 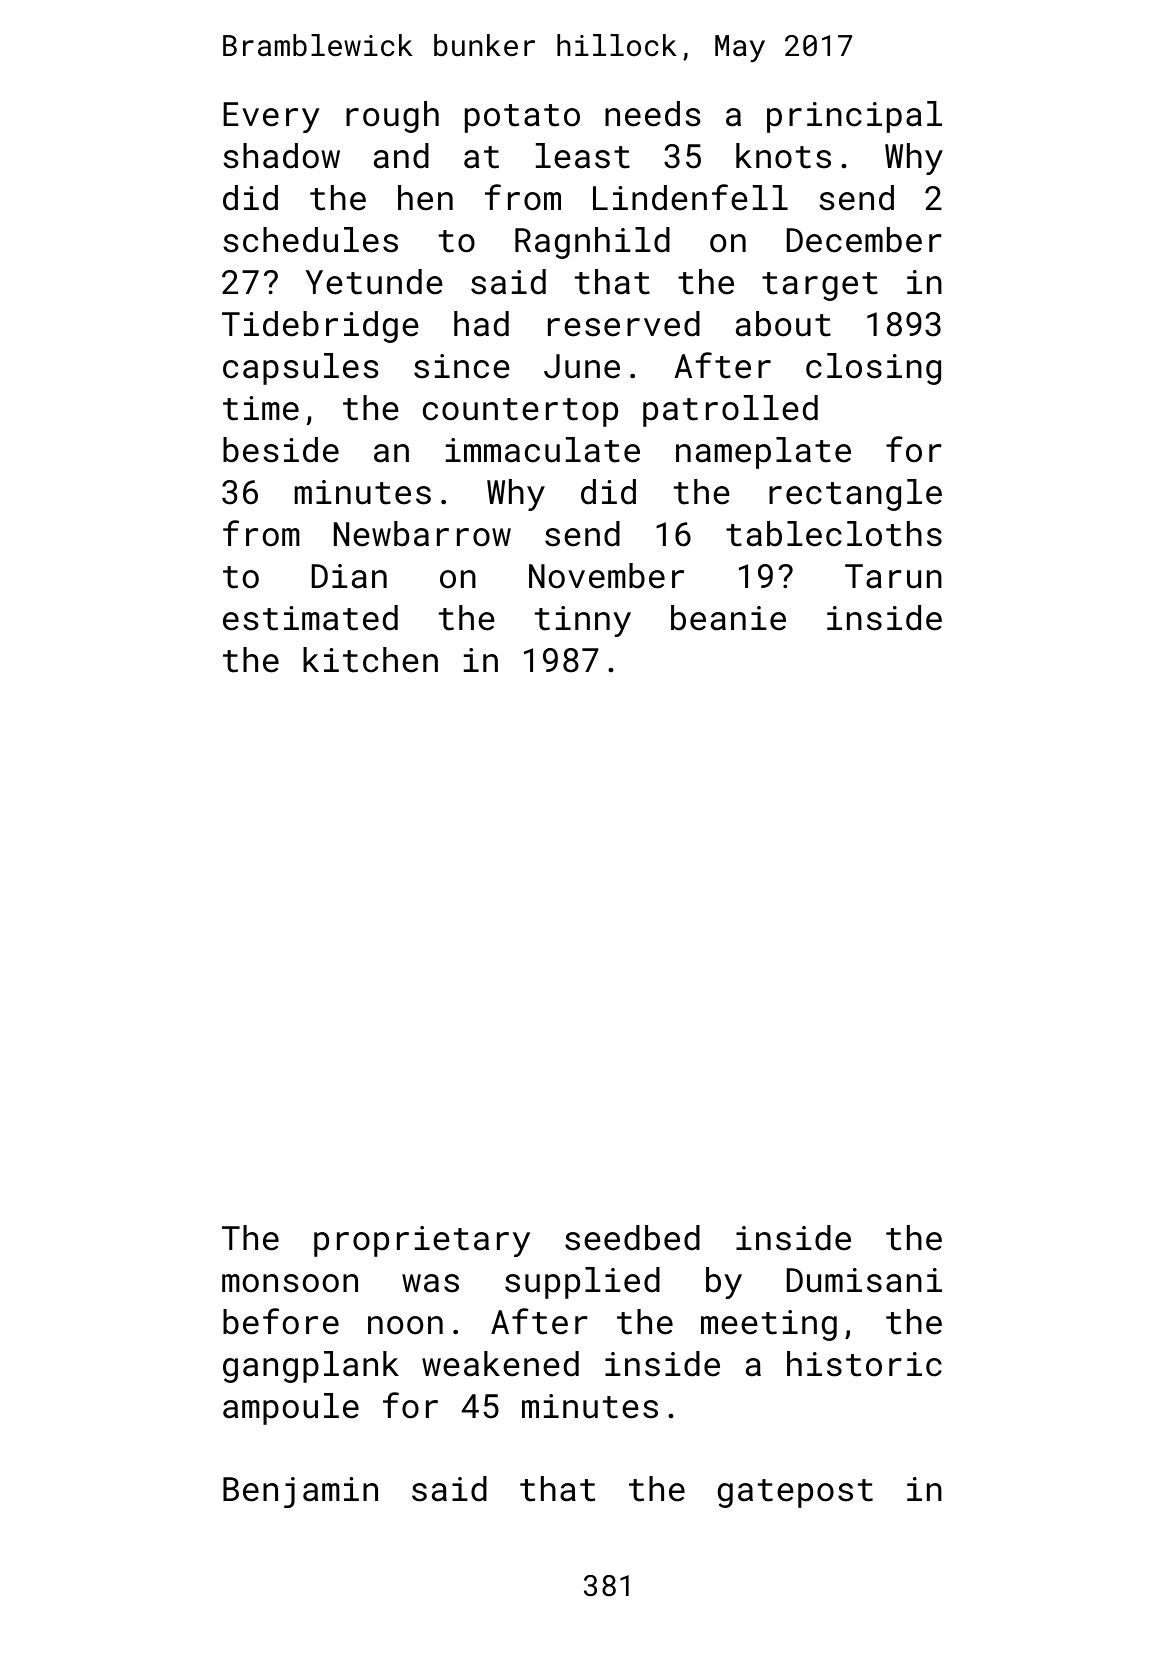 What do you see at coordinates (728, 618) in the screenshot?
I see `beanie` at bounding box center [728, 618].
